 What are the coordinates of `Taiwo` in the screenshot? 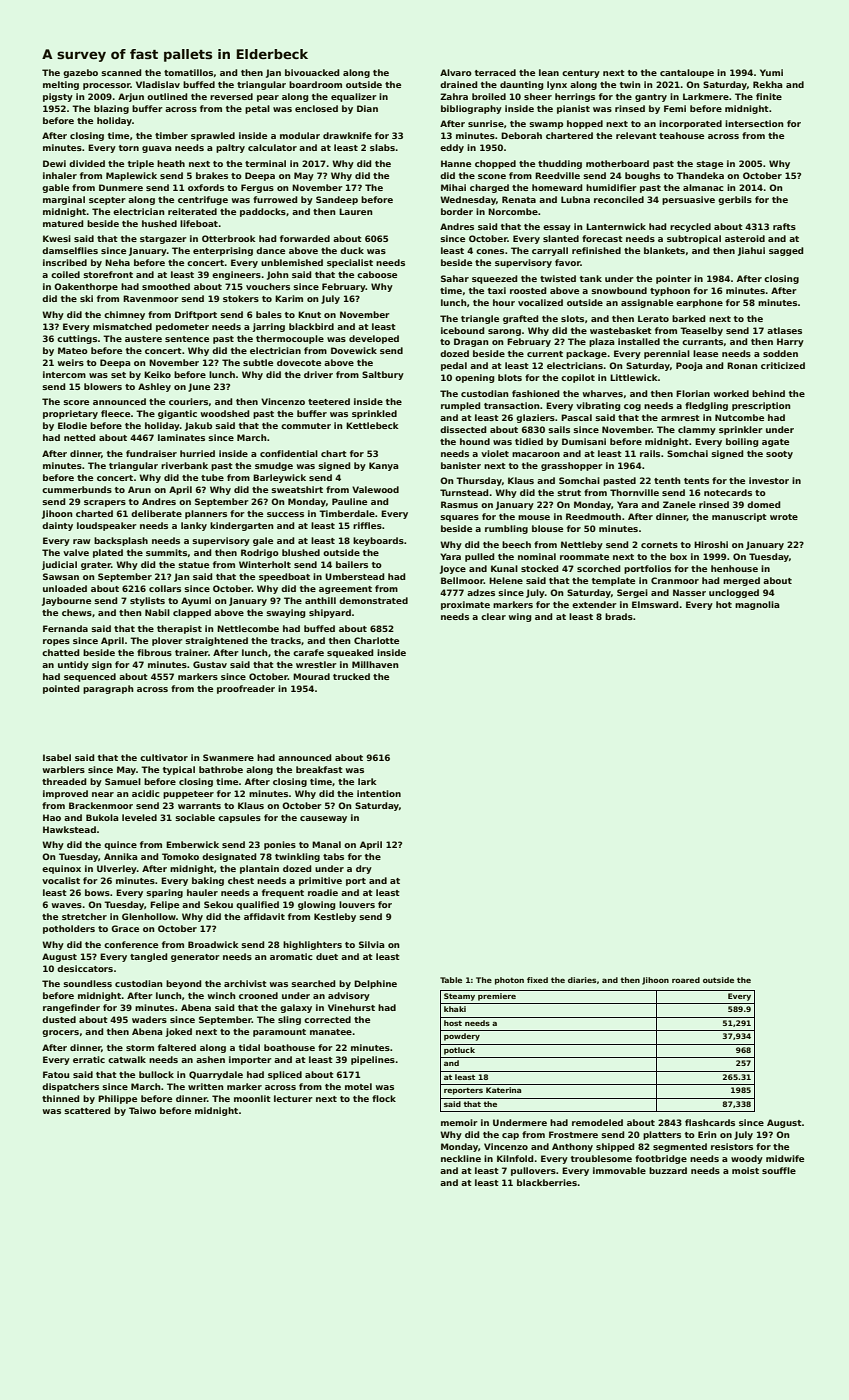 It's located at (142, 1110).
